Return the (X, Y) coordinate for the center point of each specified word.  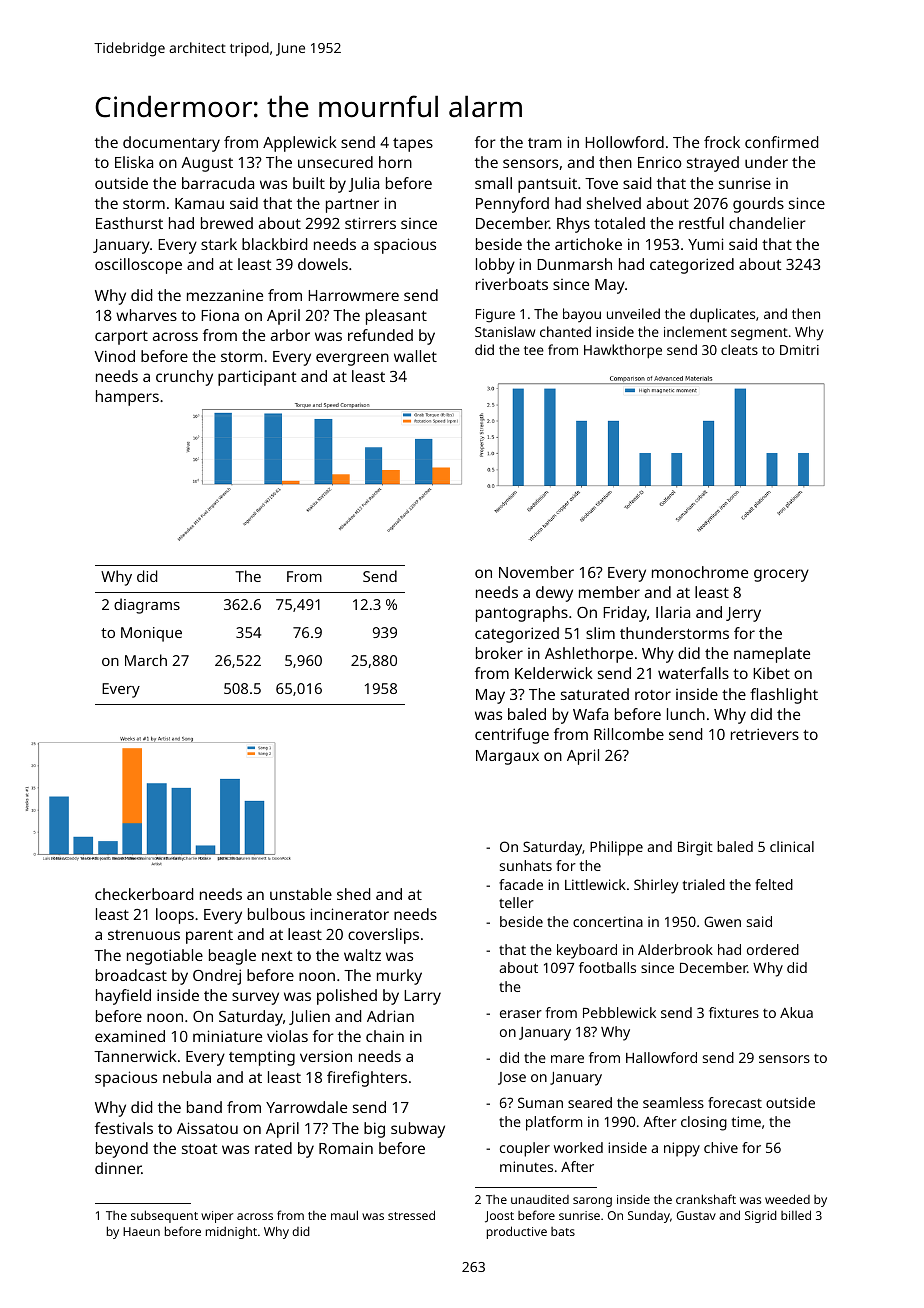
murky (399, 977)
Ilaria (673, 612)
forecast (735, 1102)
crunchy (184, 378)
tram (545, 143)
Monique (151, 634)
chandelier (767, 223)
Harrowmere (353, 295)
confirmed (781, 142)
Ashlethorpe (589, 655)
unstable (301, 894)
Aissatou (207, 1128)
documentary (171, 144)
